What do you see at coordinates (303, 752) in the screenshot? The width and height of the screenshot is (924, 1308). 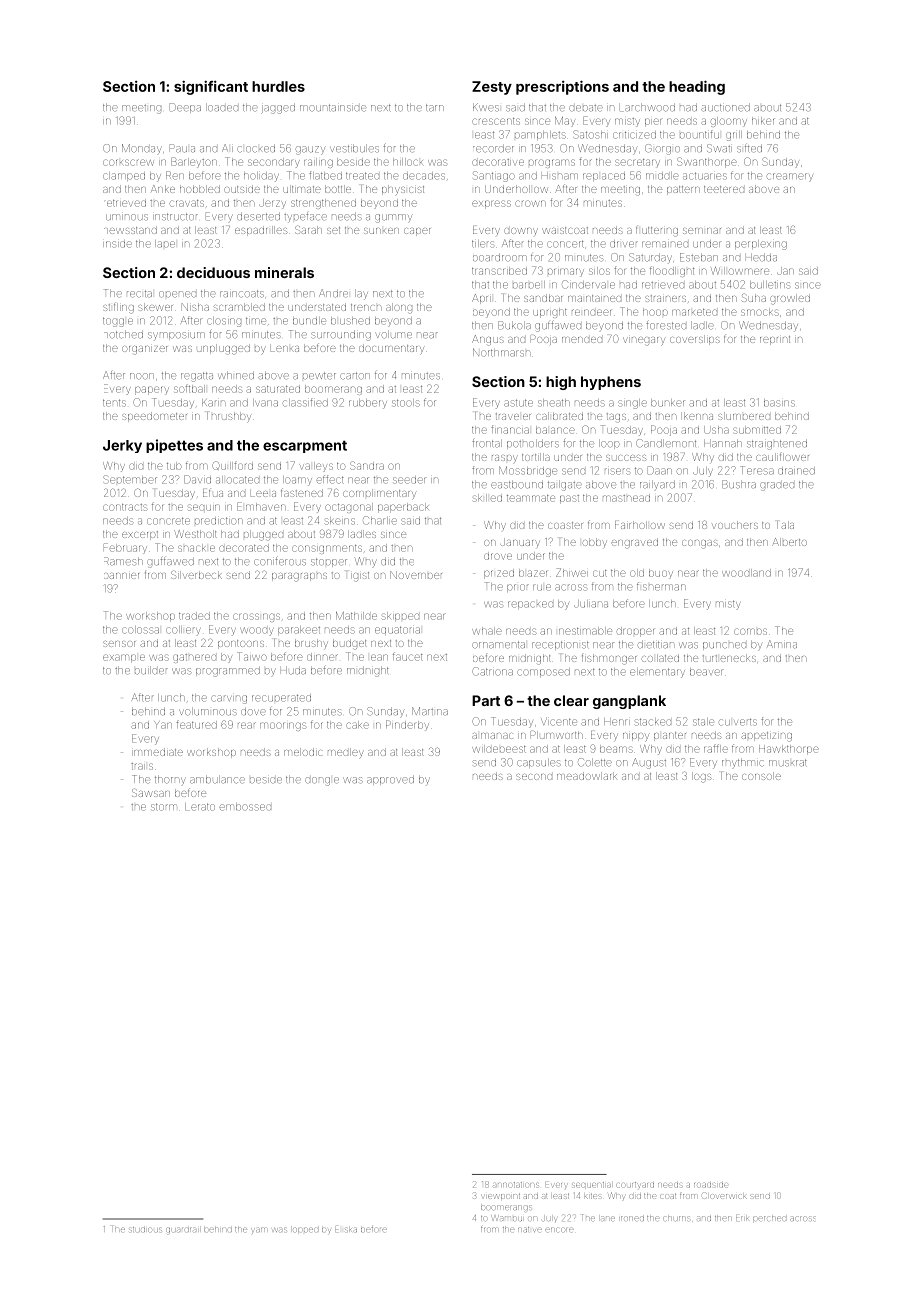 I see `melodic` at bounding box center [303, 752].
